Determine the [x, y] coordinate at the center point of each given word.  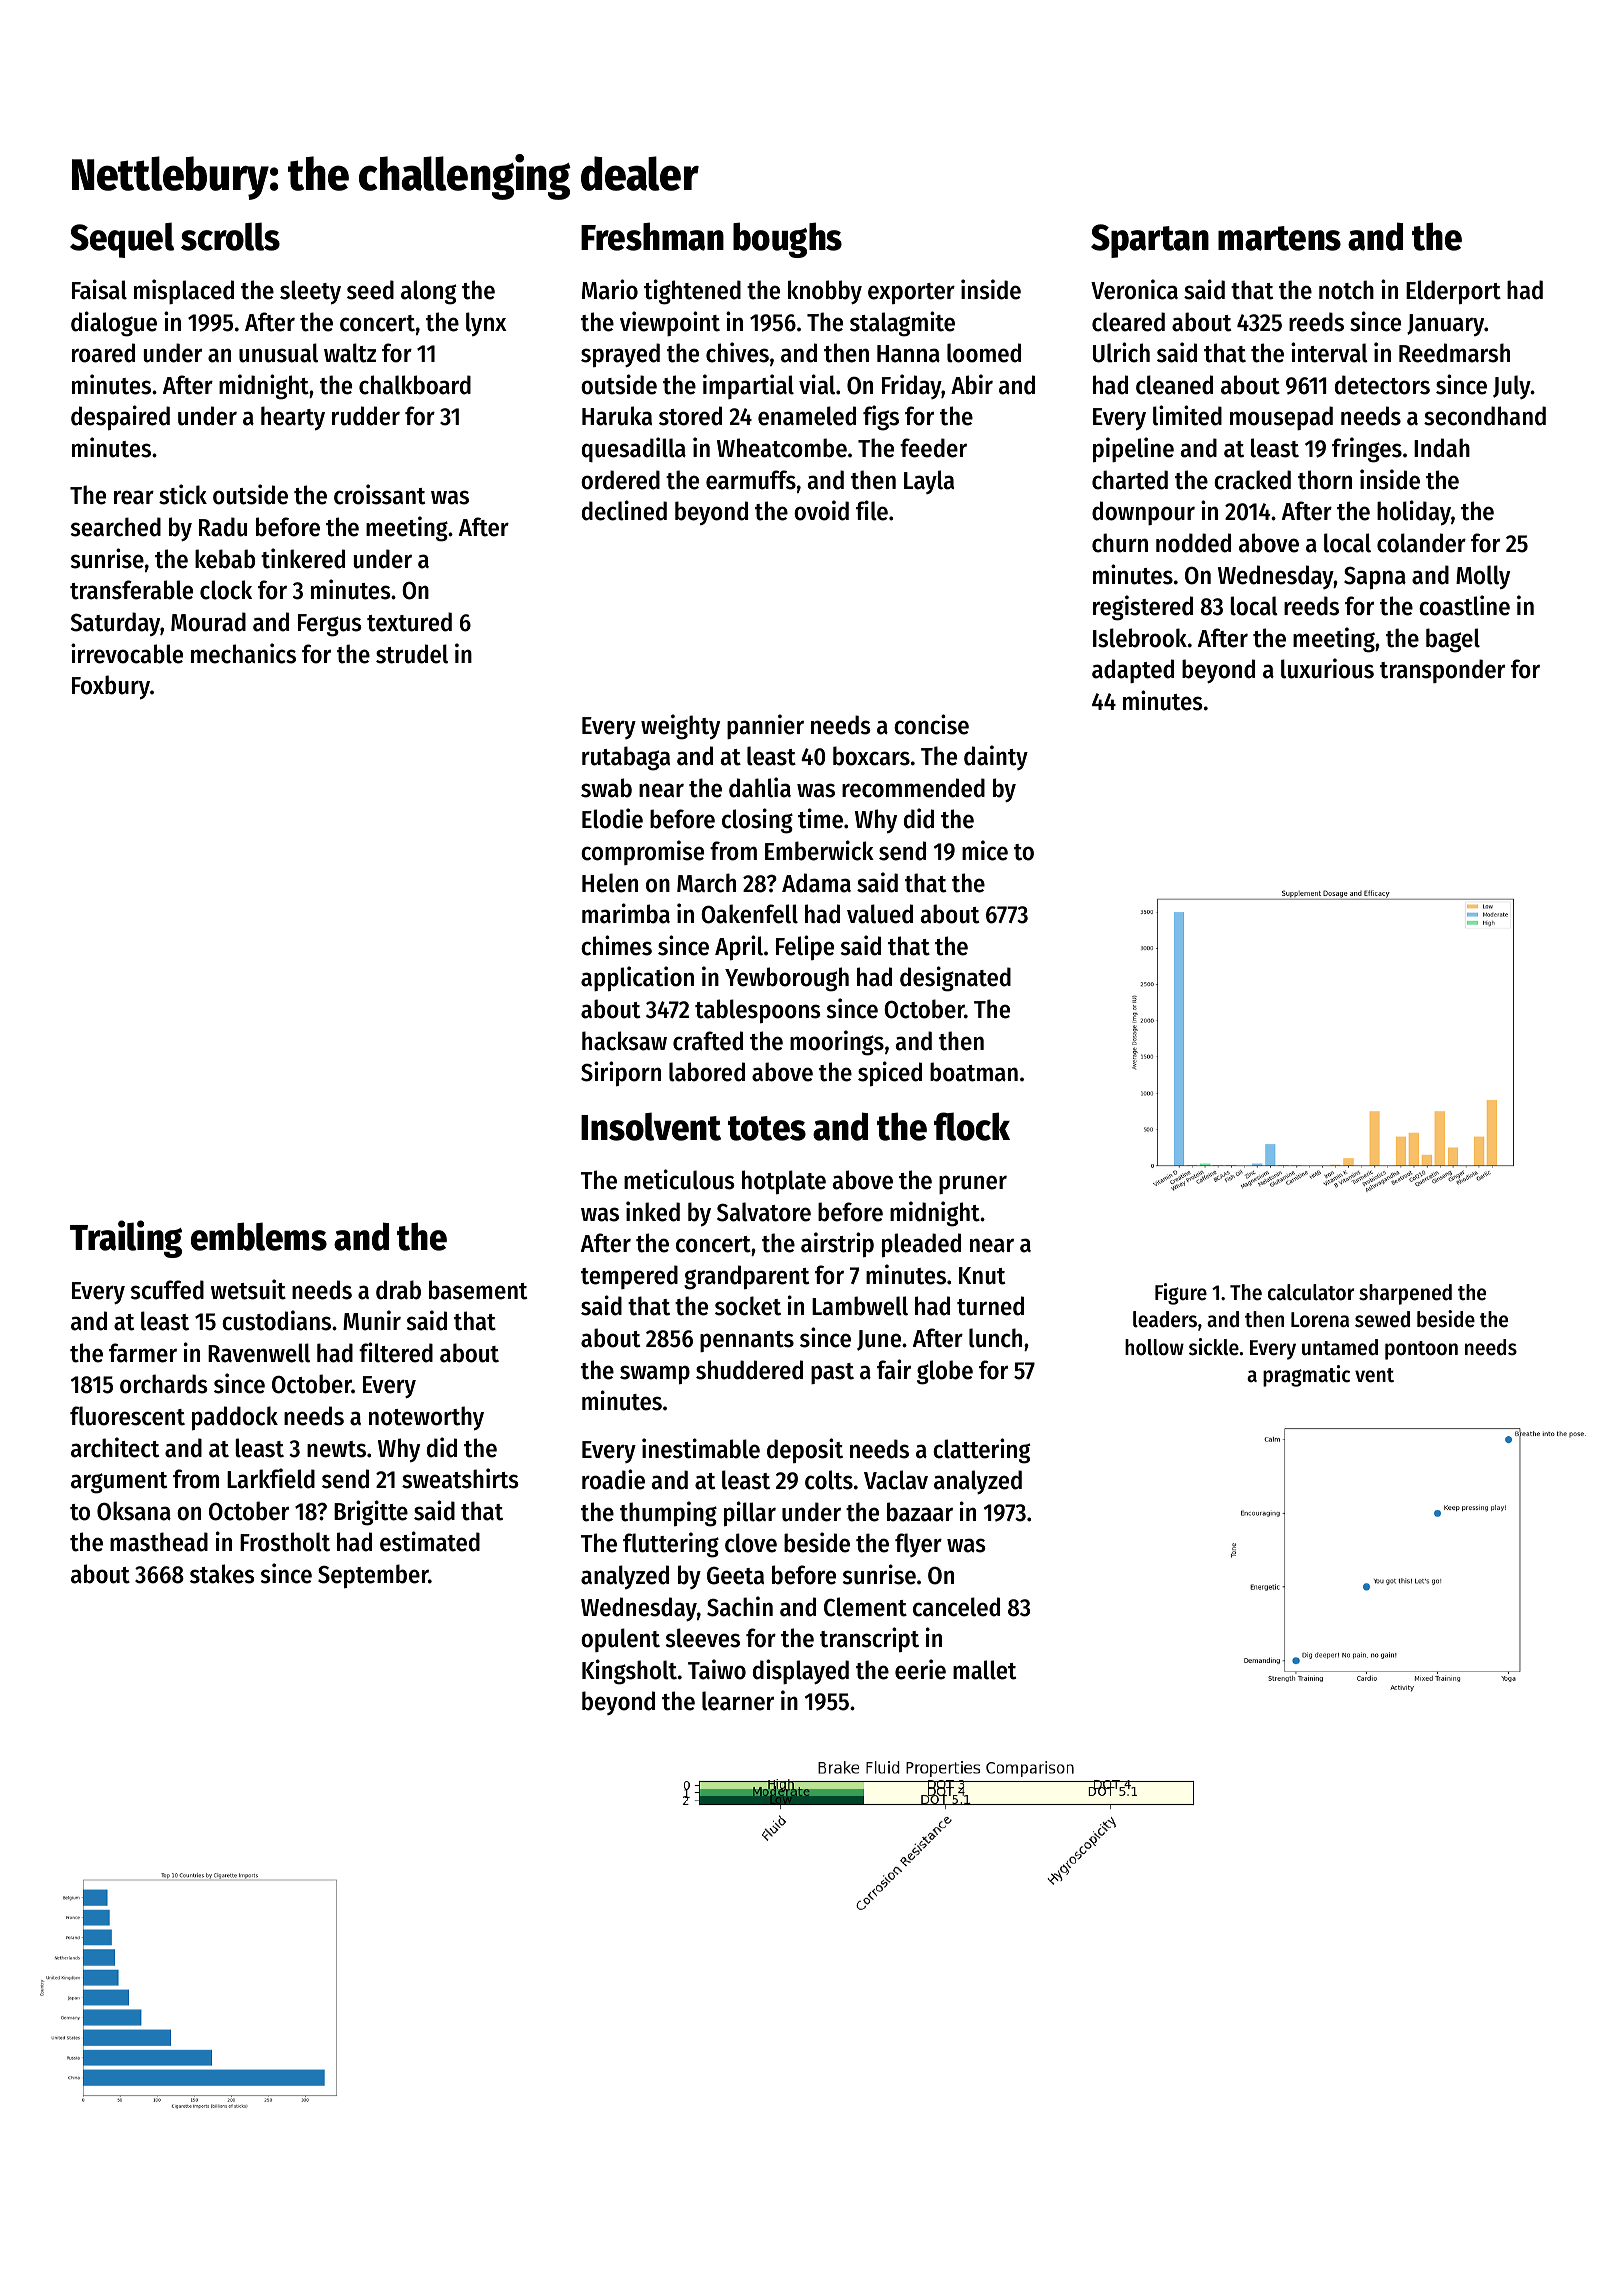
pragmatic [1306, 1376]
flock [972, 1126]
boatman [974, 1072]
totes [767, 1128]
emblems [259, 1236]
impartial [748, 386]
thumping [668, 1514]
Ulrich [1121, 352]
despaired [120, 417]
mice [985, 850]
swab [606, 788]
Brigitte [371, 1513]
